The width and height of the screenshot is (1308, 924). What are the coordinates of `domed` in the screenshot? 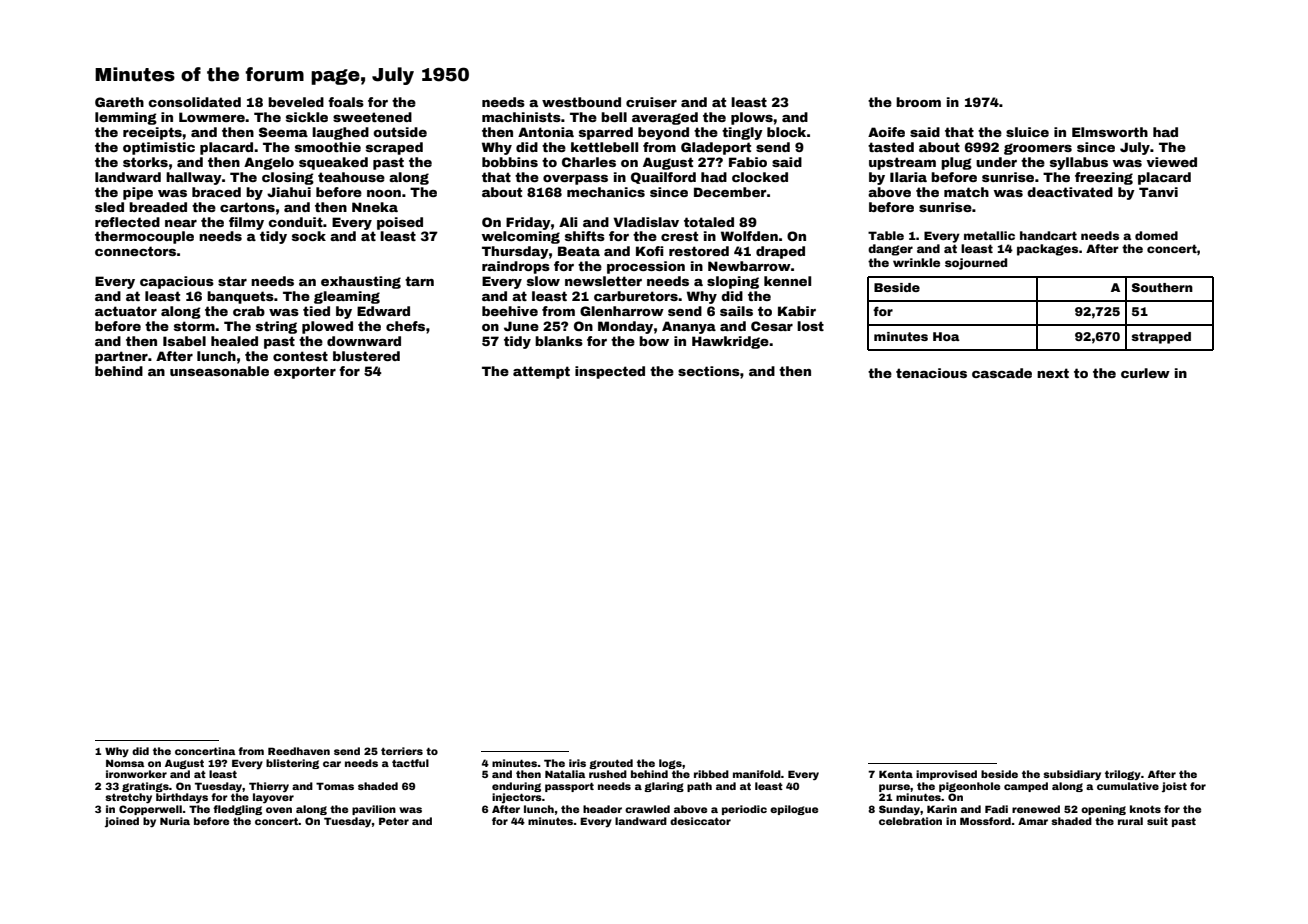 It's located at (1156, 235).
